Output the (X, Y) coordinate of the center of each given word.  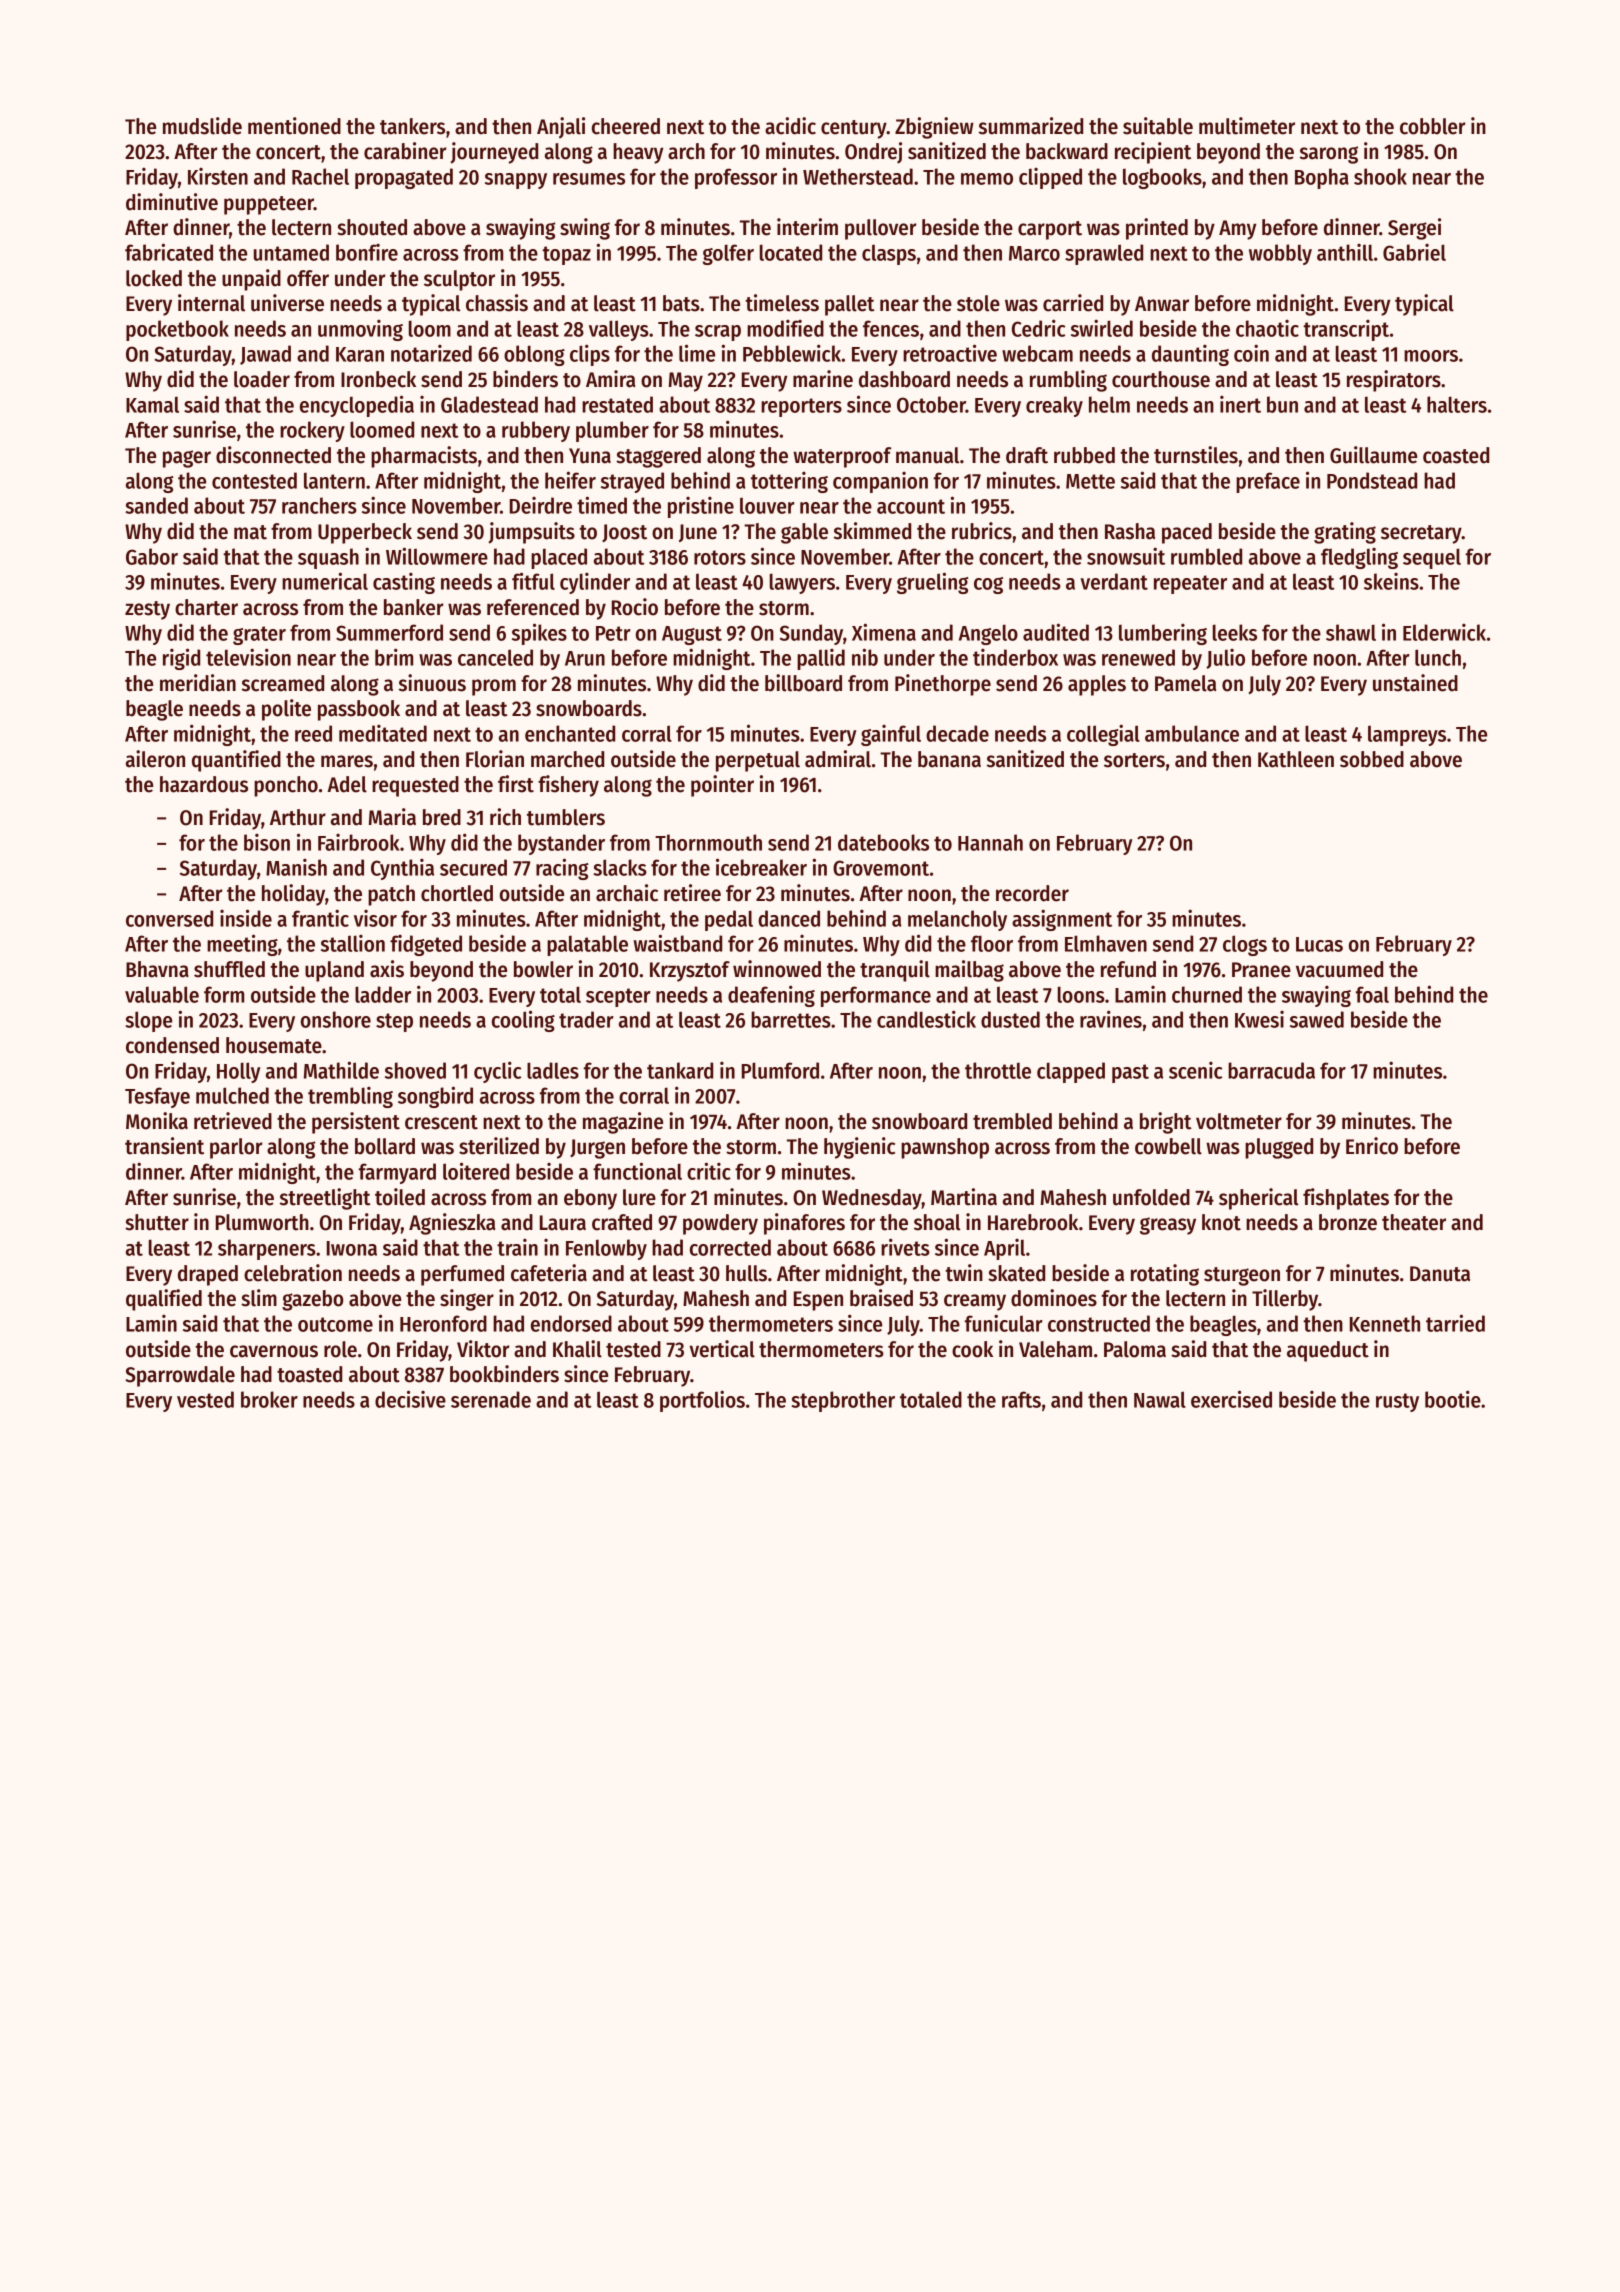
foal (1372, 994)
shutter (157, 1222)
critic (709, 1171)
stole (978, 303)
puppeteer (269, 205)
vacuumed (1339, 969)
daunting (1190, 355)
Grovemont (881, 868)
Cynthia (402, 869)
